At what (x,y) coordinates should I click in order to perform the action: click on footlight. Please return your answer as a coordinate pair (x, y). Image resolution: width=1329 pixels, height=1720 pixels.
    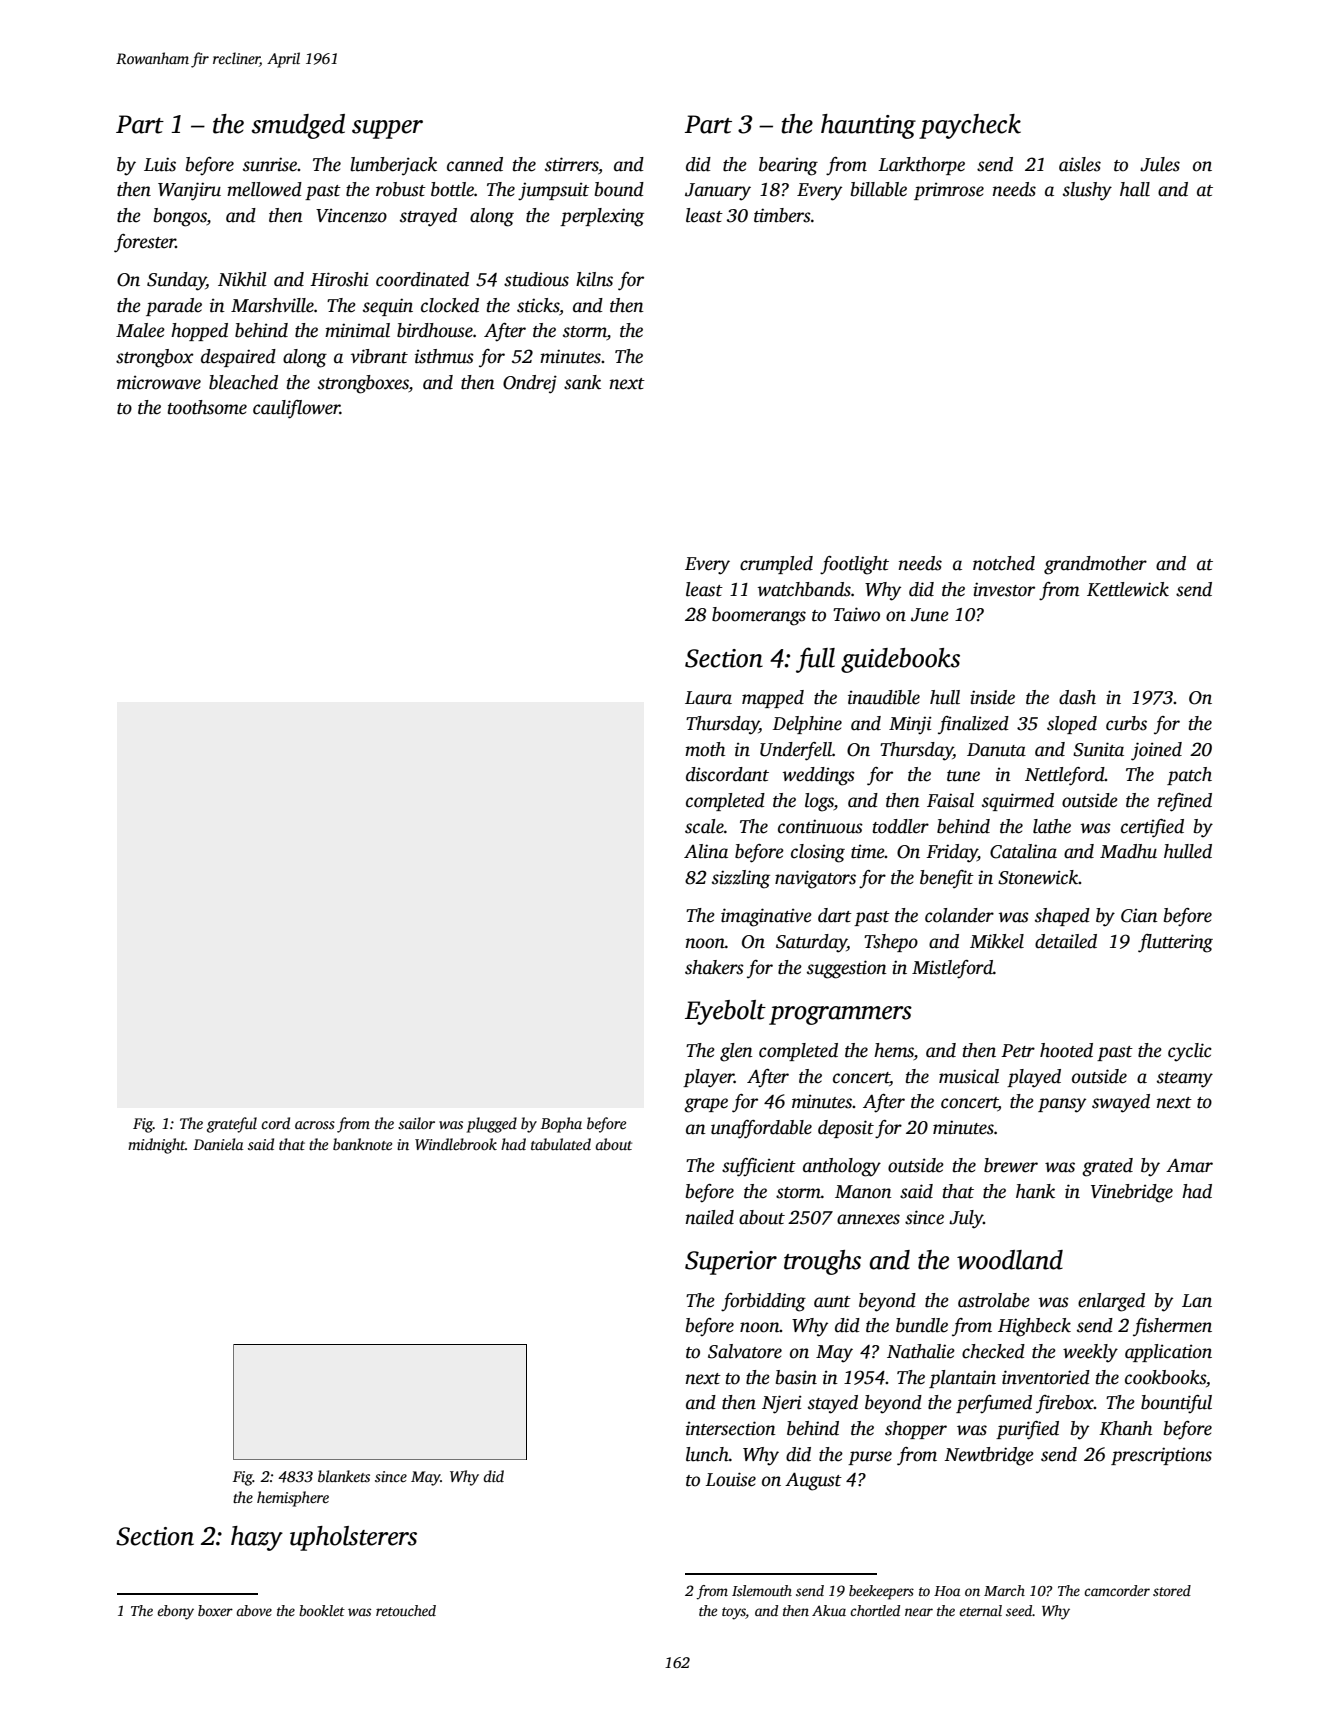
    Looking at the image, I should click on (854, 565).
